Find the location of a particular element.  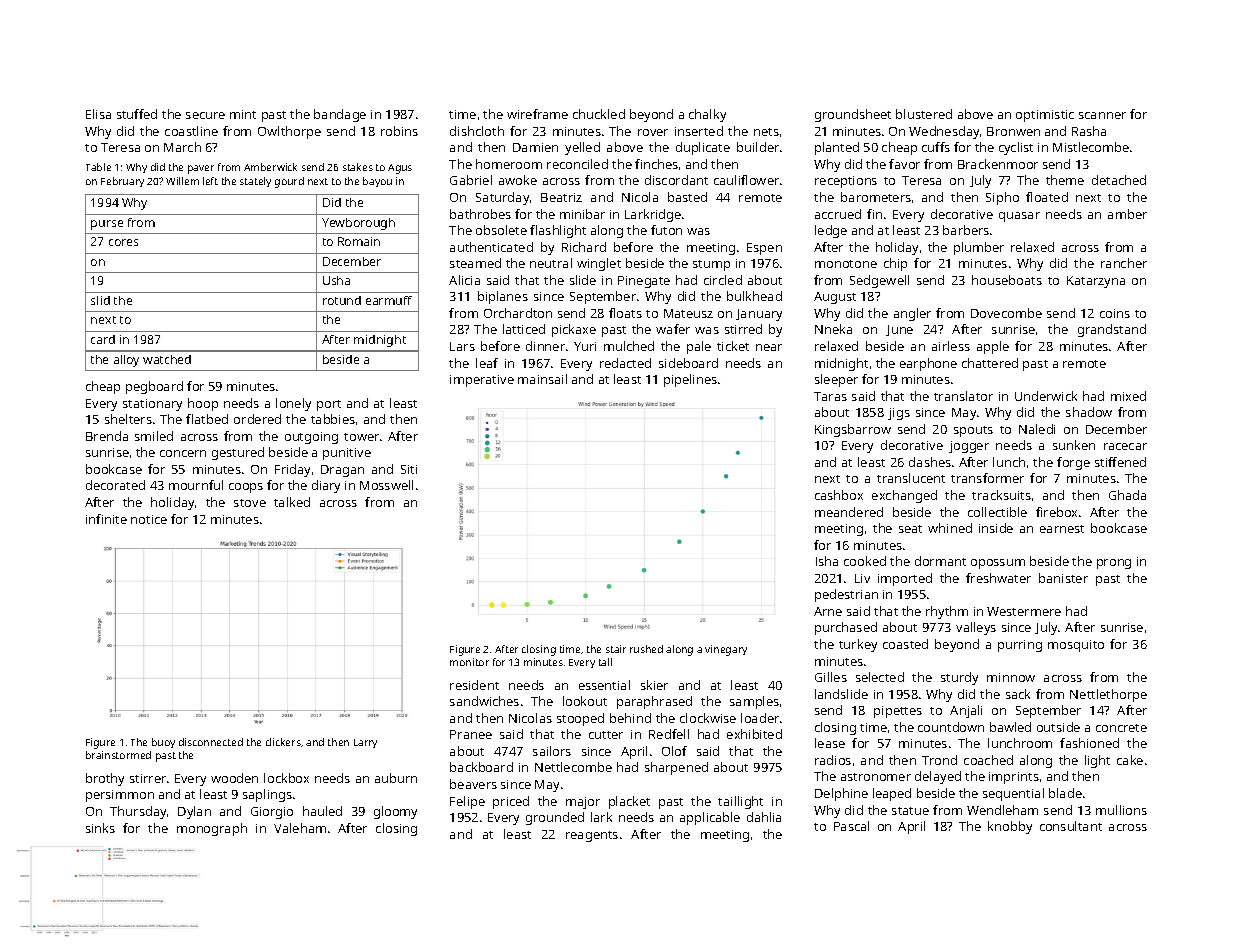

mainsail is located at coordinates (542, 379).
